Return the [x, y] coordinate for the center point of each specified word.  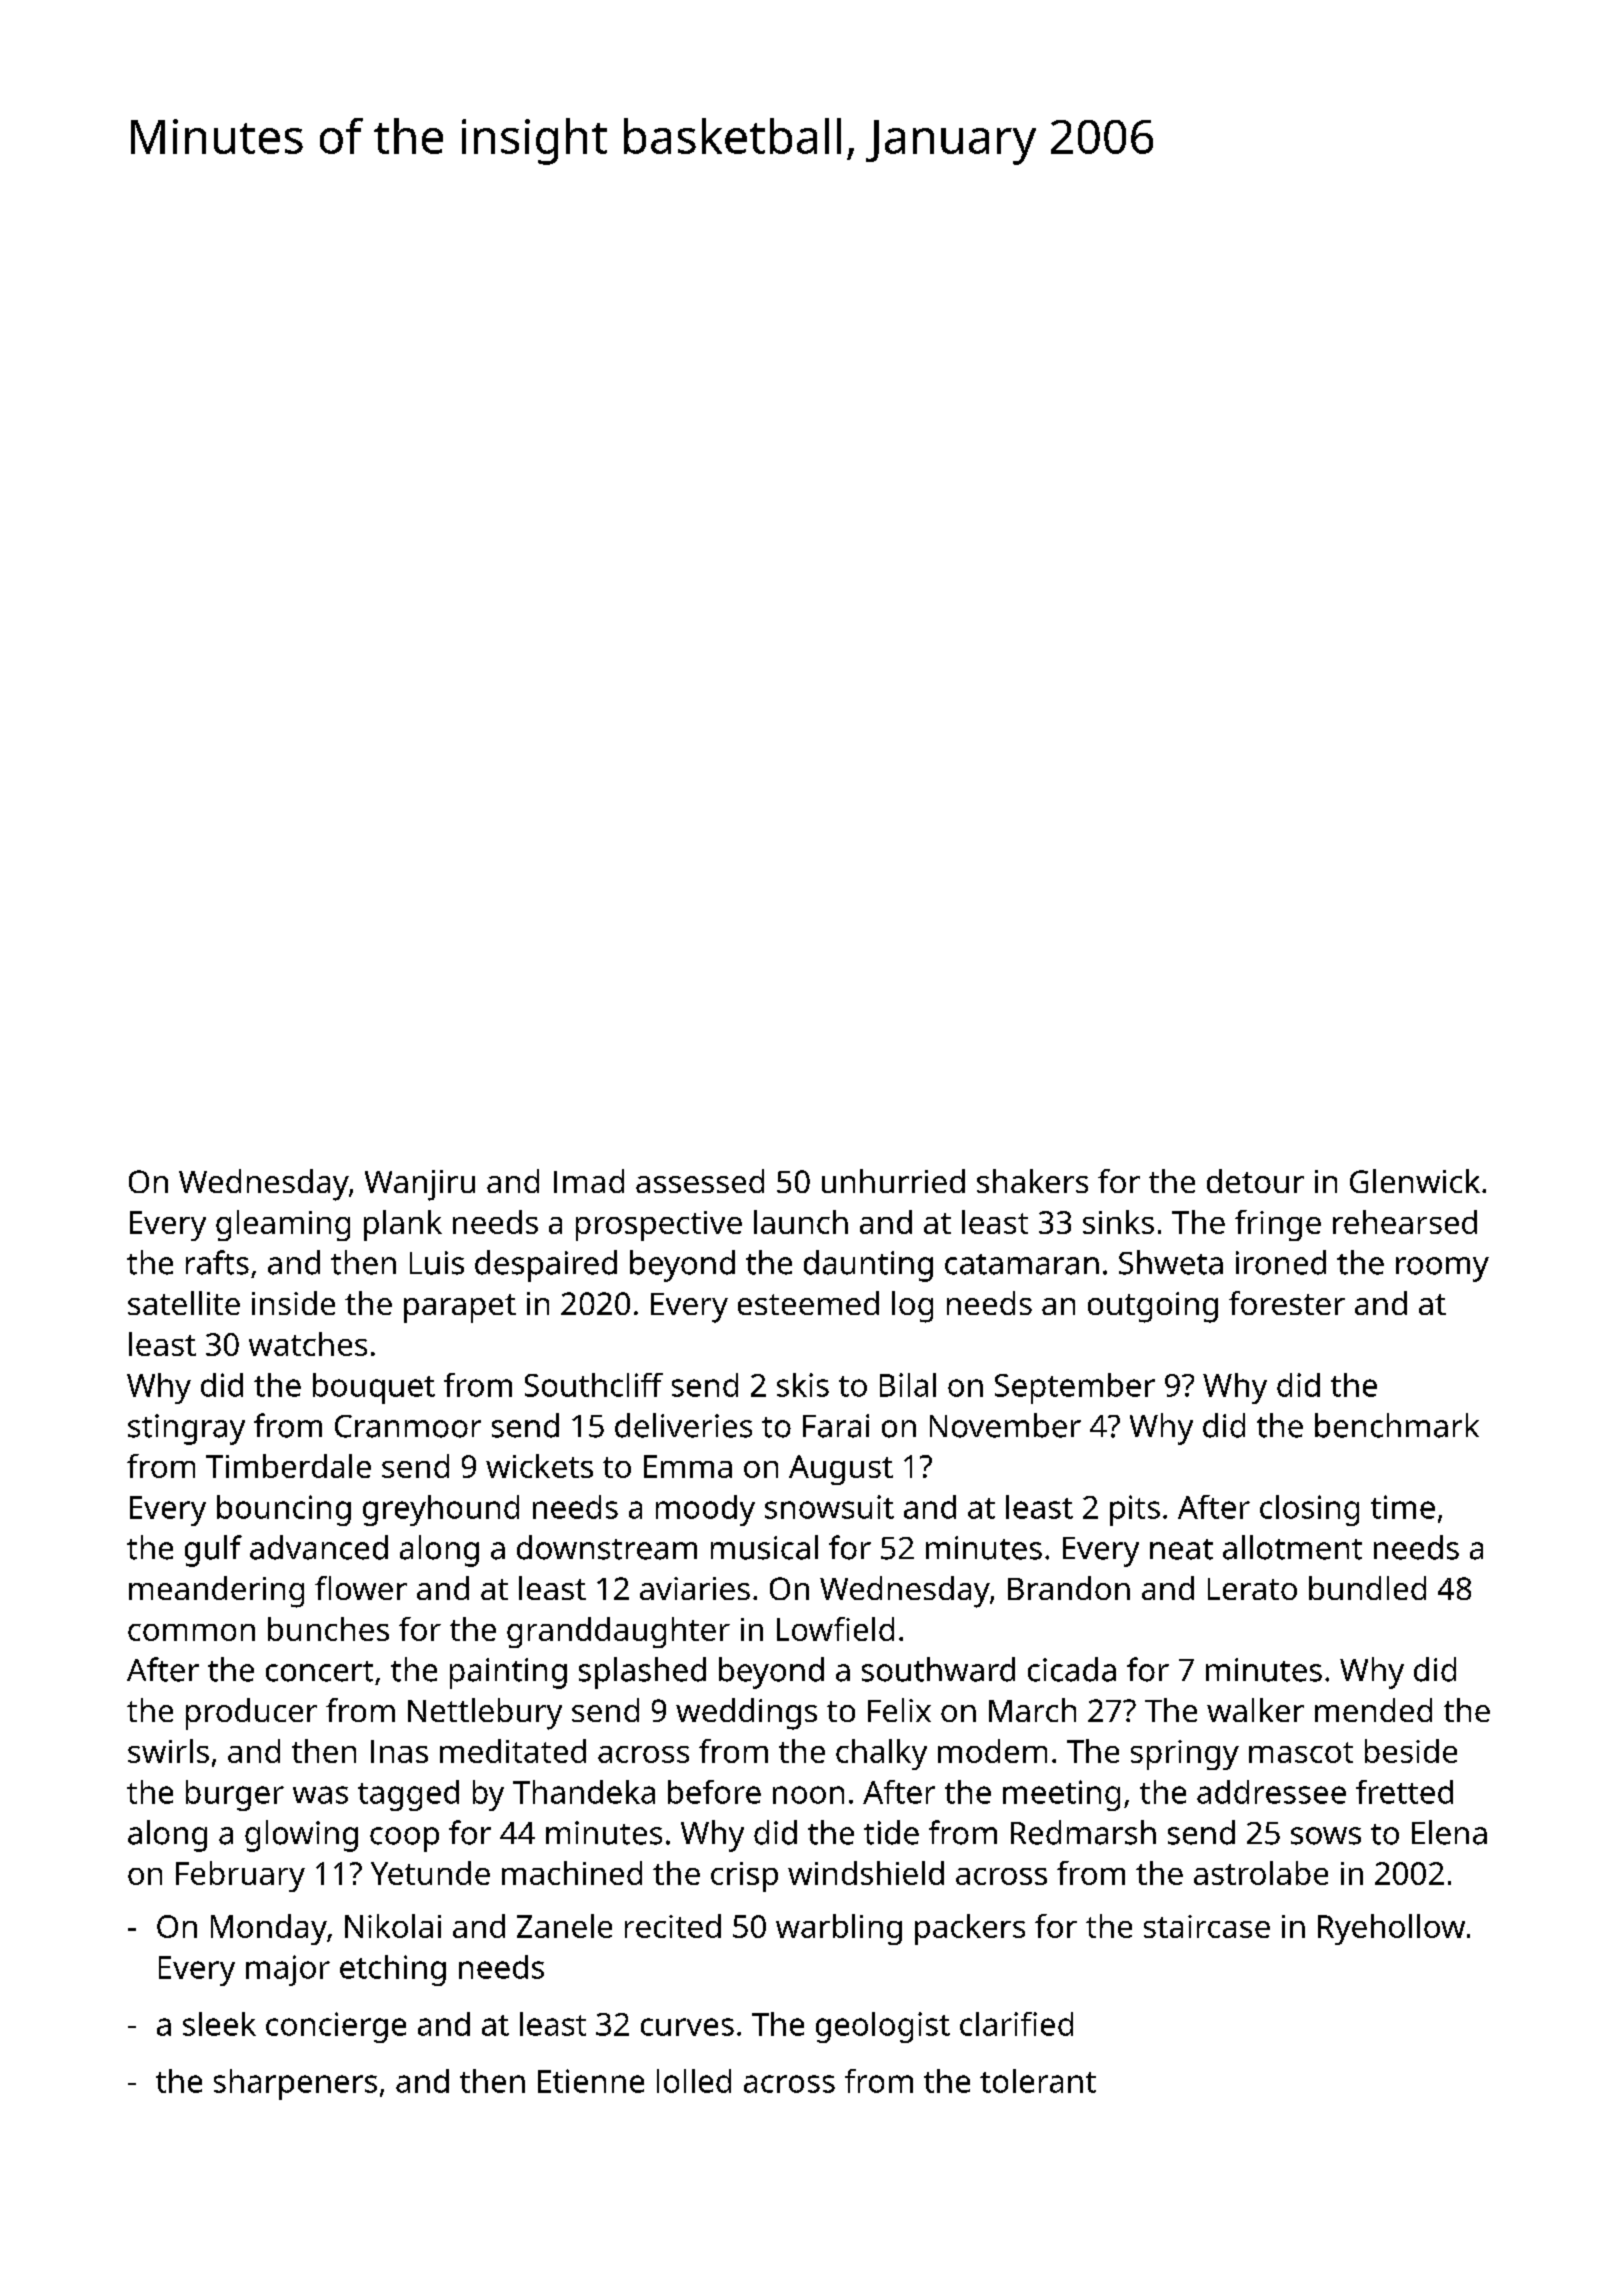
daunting [868, 1266]
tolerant [1038, 2081]
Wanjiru [420, 1185]
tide [891, 1832]
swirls [168, 1751]
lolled [694, 2081]
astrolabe [1261, 1873]
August [841, 1470]
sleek [219, 2024]
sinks [1118, 1222]
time [1403, 1507]
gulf [213, 1551]
